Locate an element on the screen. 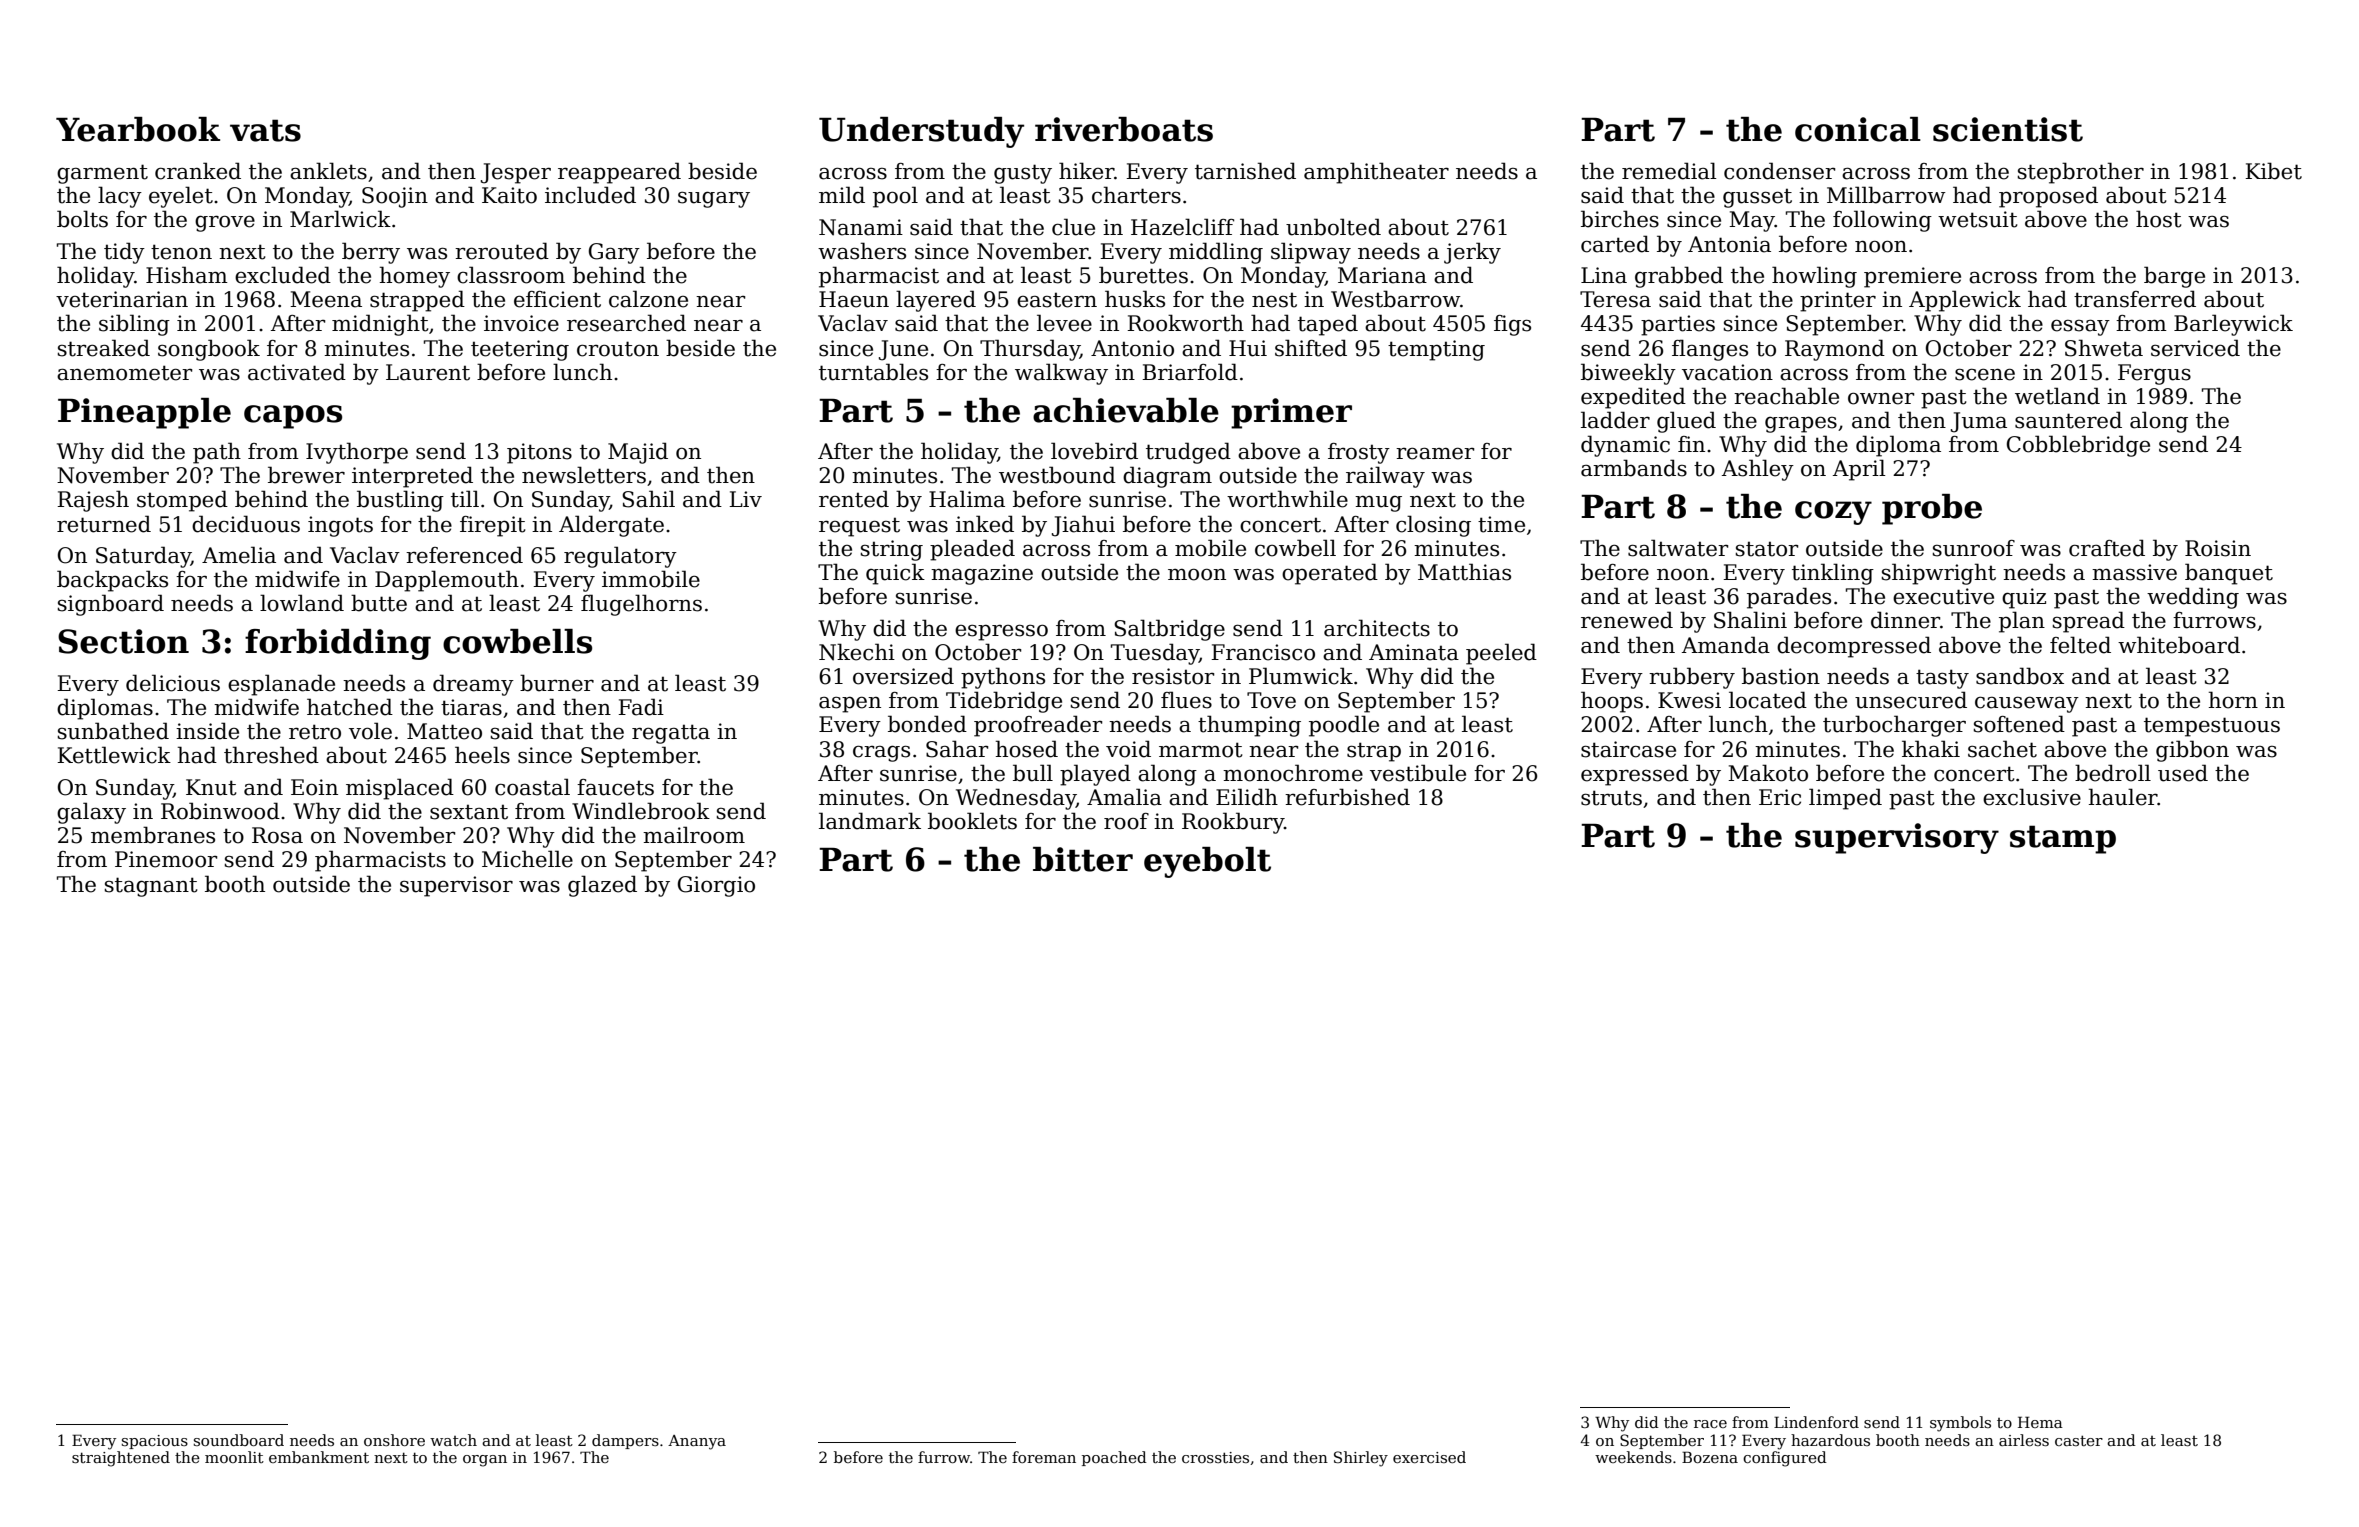 This screenshot has height=1527, width=2359. Pineapple is located at coordinates (144, 413).
